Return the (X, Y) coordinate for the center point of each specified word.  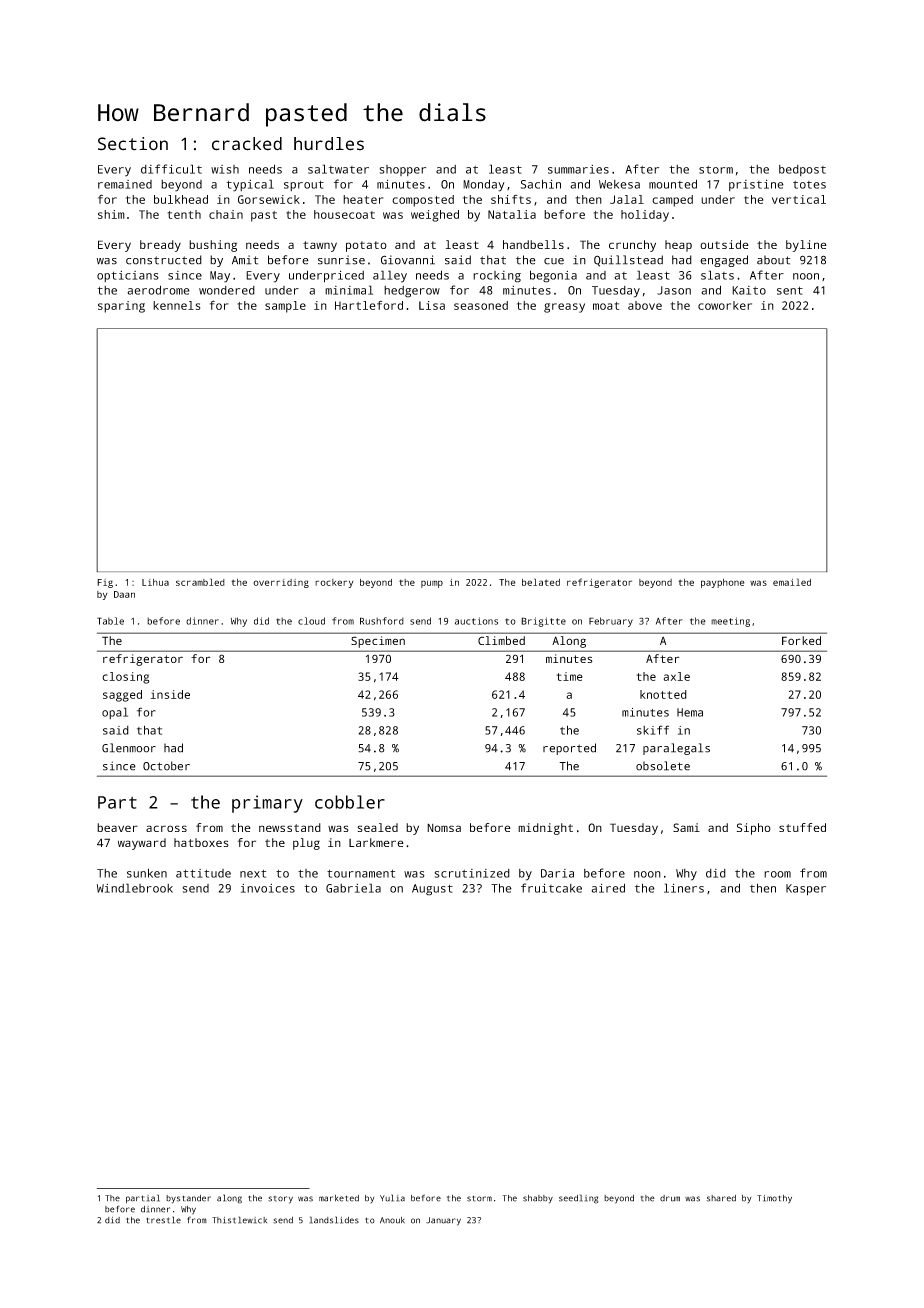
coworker (725, 305)
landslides (334, 1220)
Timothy (774, 1199)
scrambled (200, 582)
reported (569, 749)
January (443, 1221)
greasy (564, 308)
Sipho (754, 829)
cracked (247, 144)
